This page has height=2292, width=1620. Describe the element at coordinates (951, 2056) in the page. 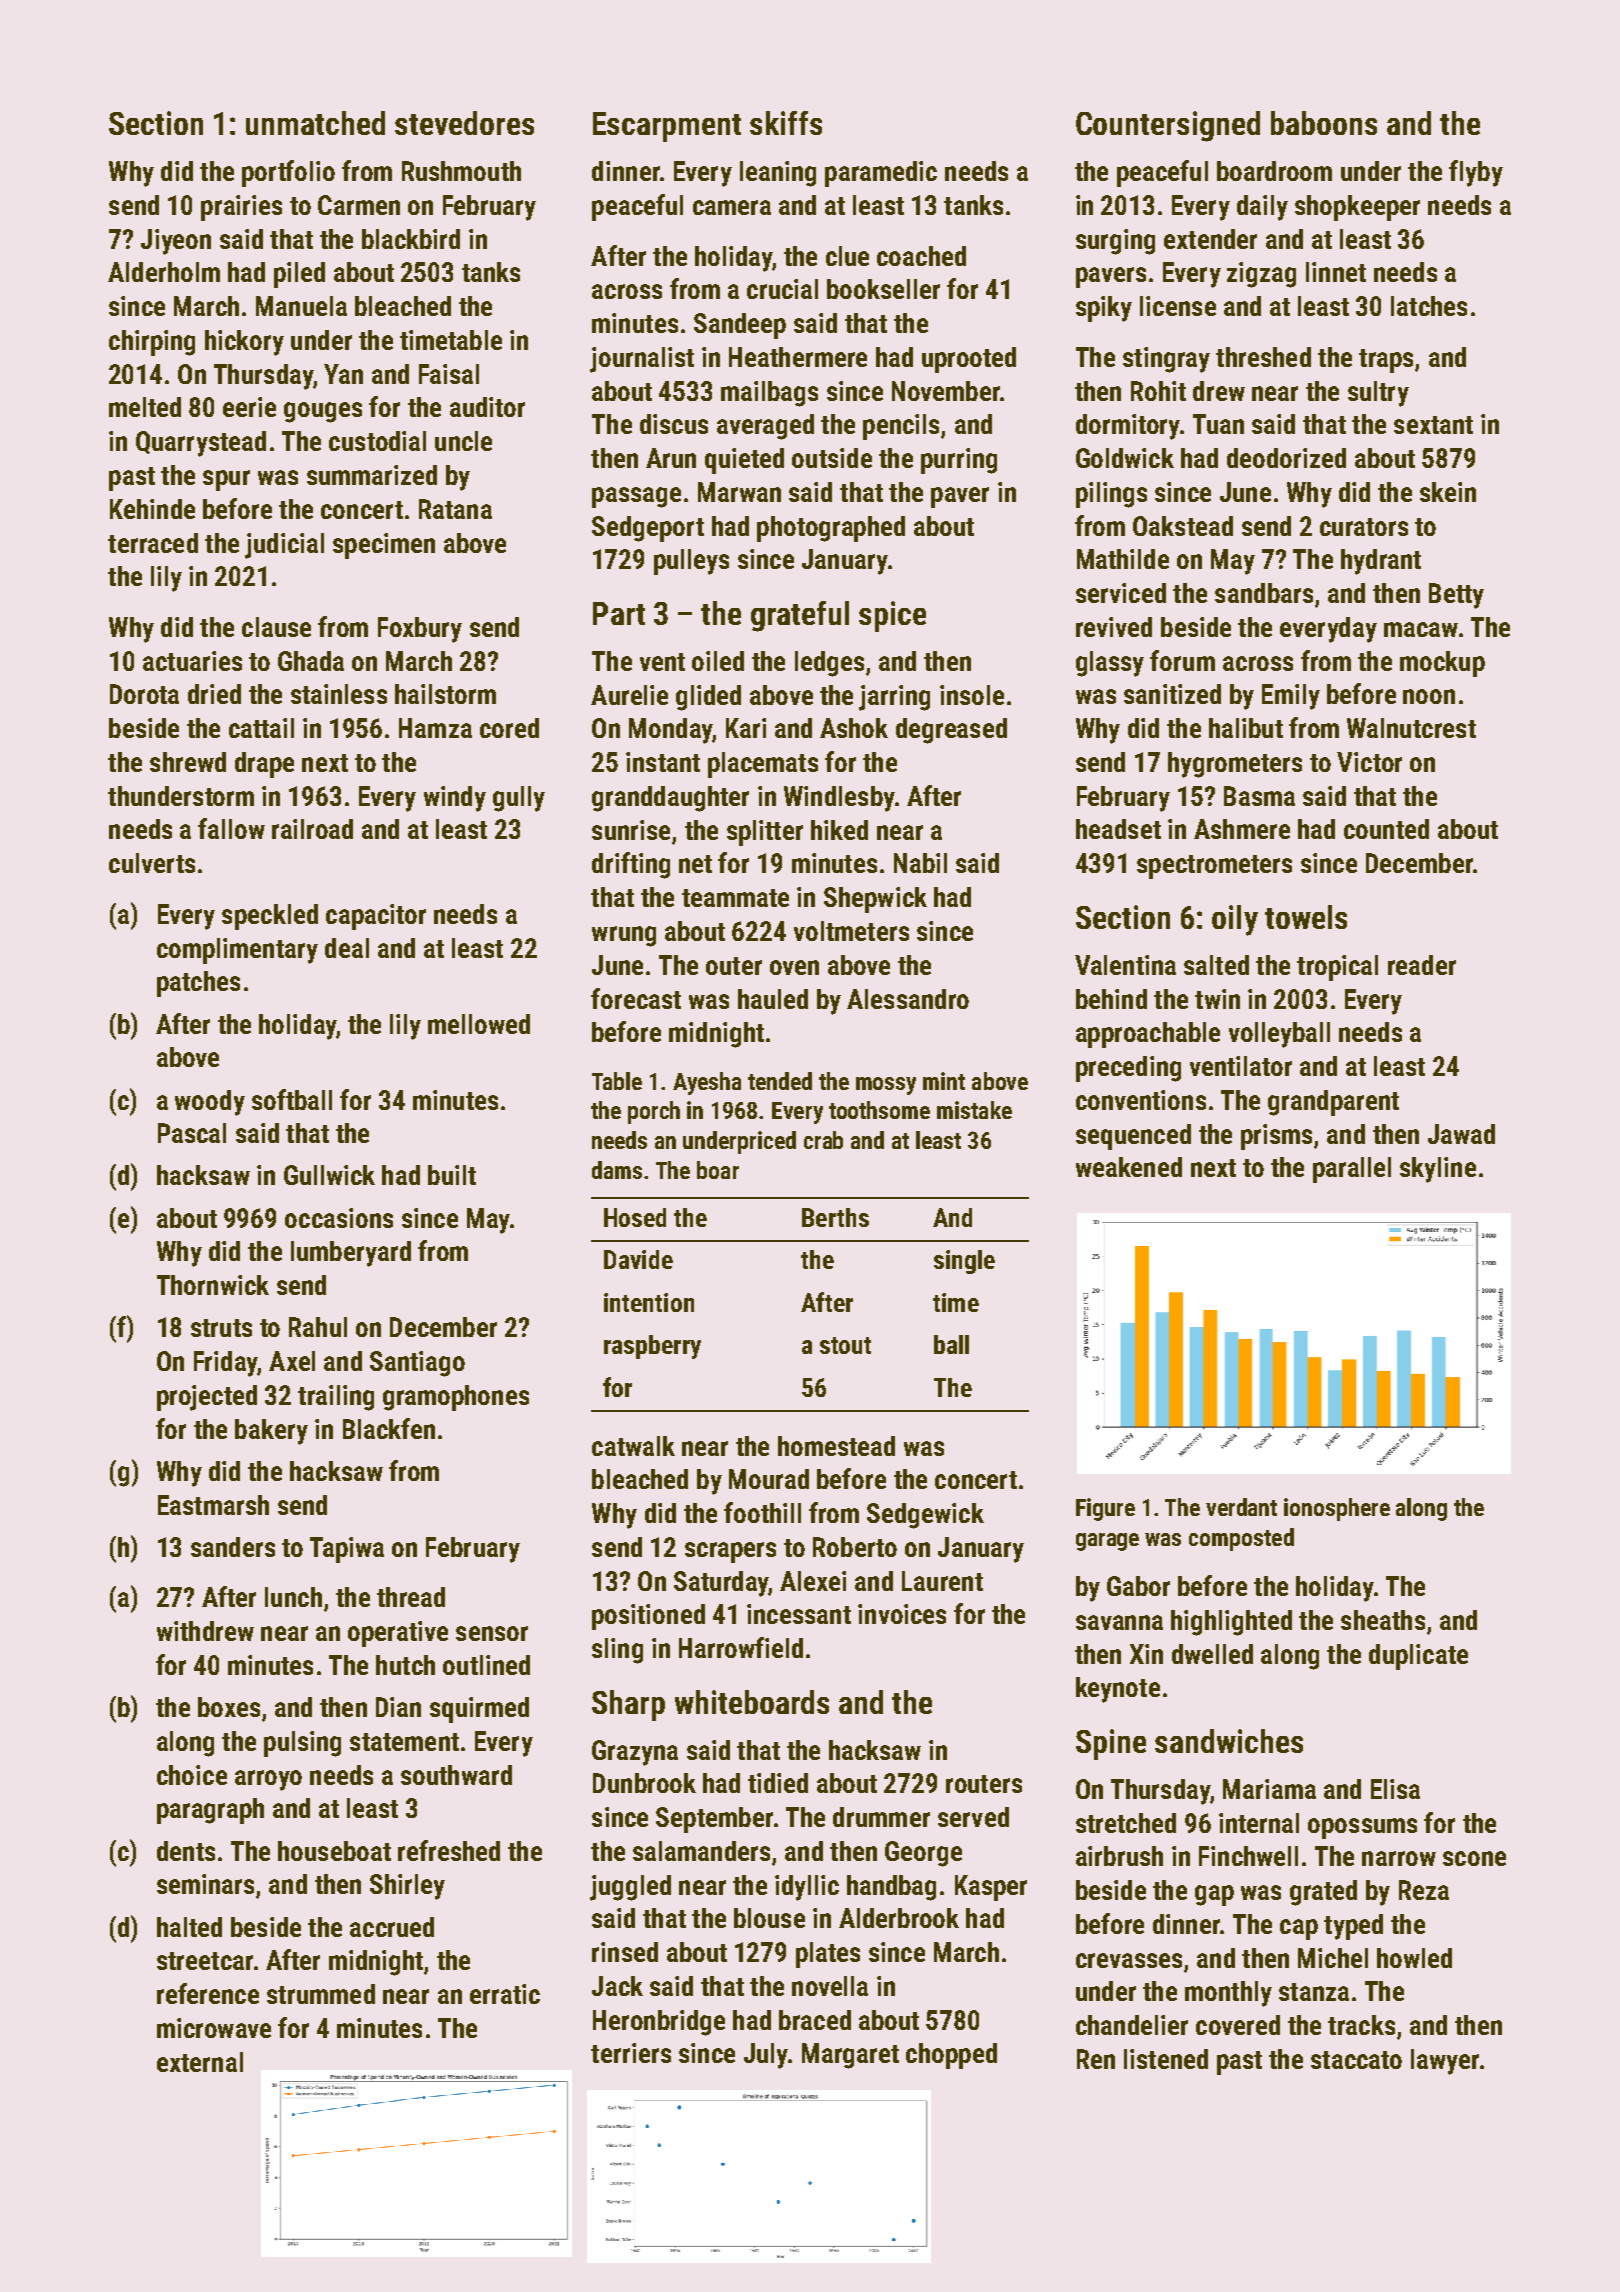

I see `chopped` at that location.
